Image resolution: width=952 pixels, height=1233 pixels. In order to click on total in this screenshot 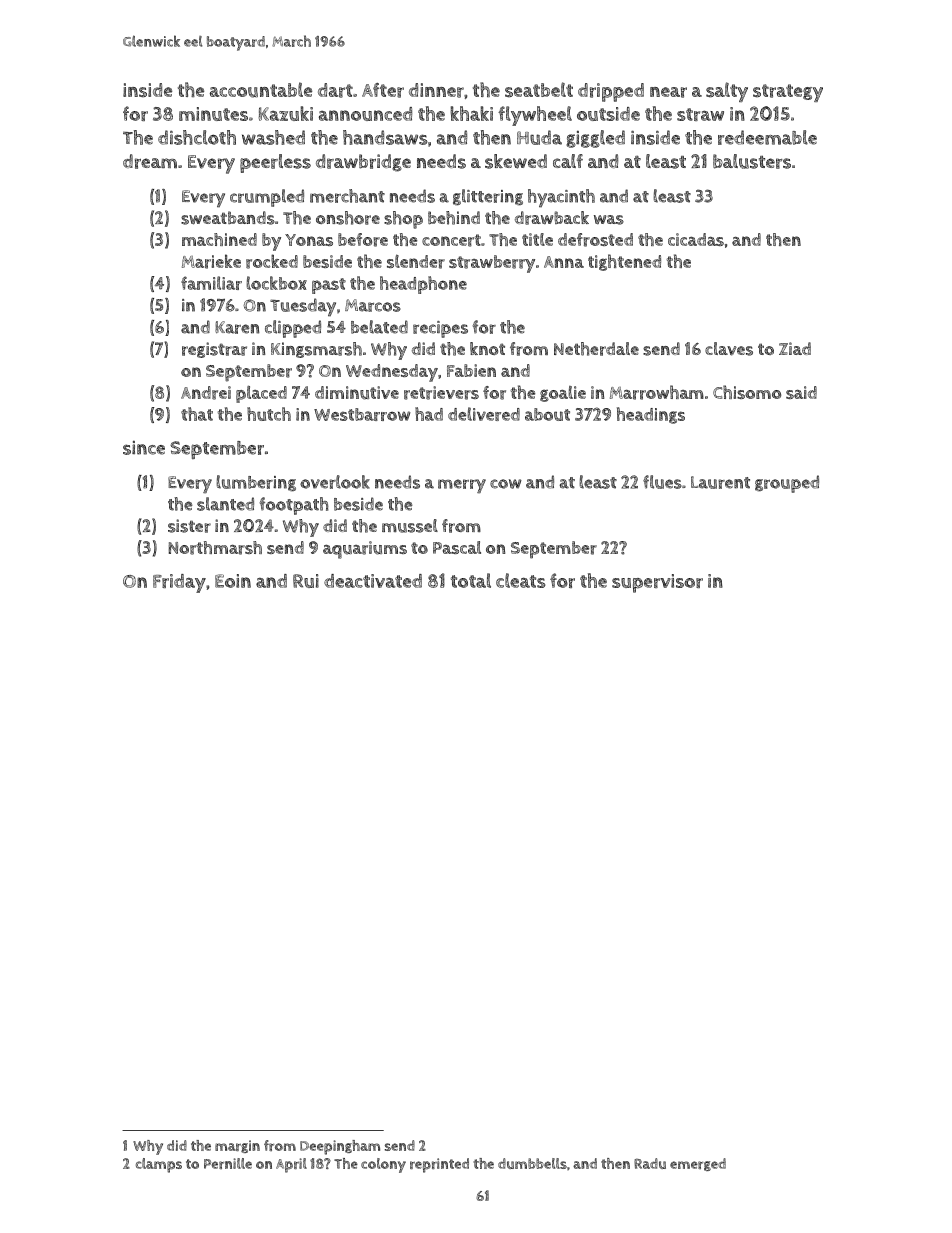, I will do `click(471, 580)`.
